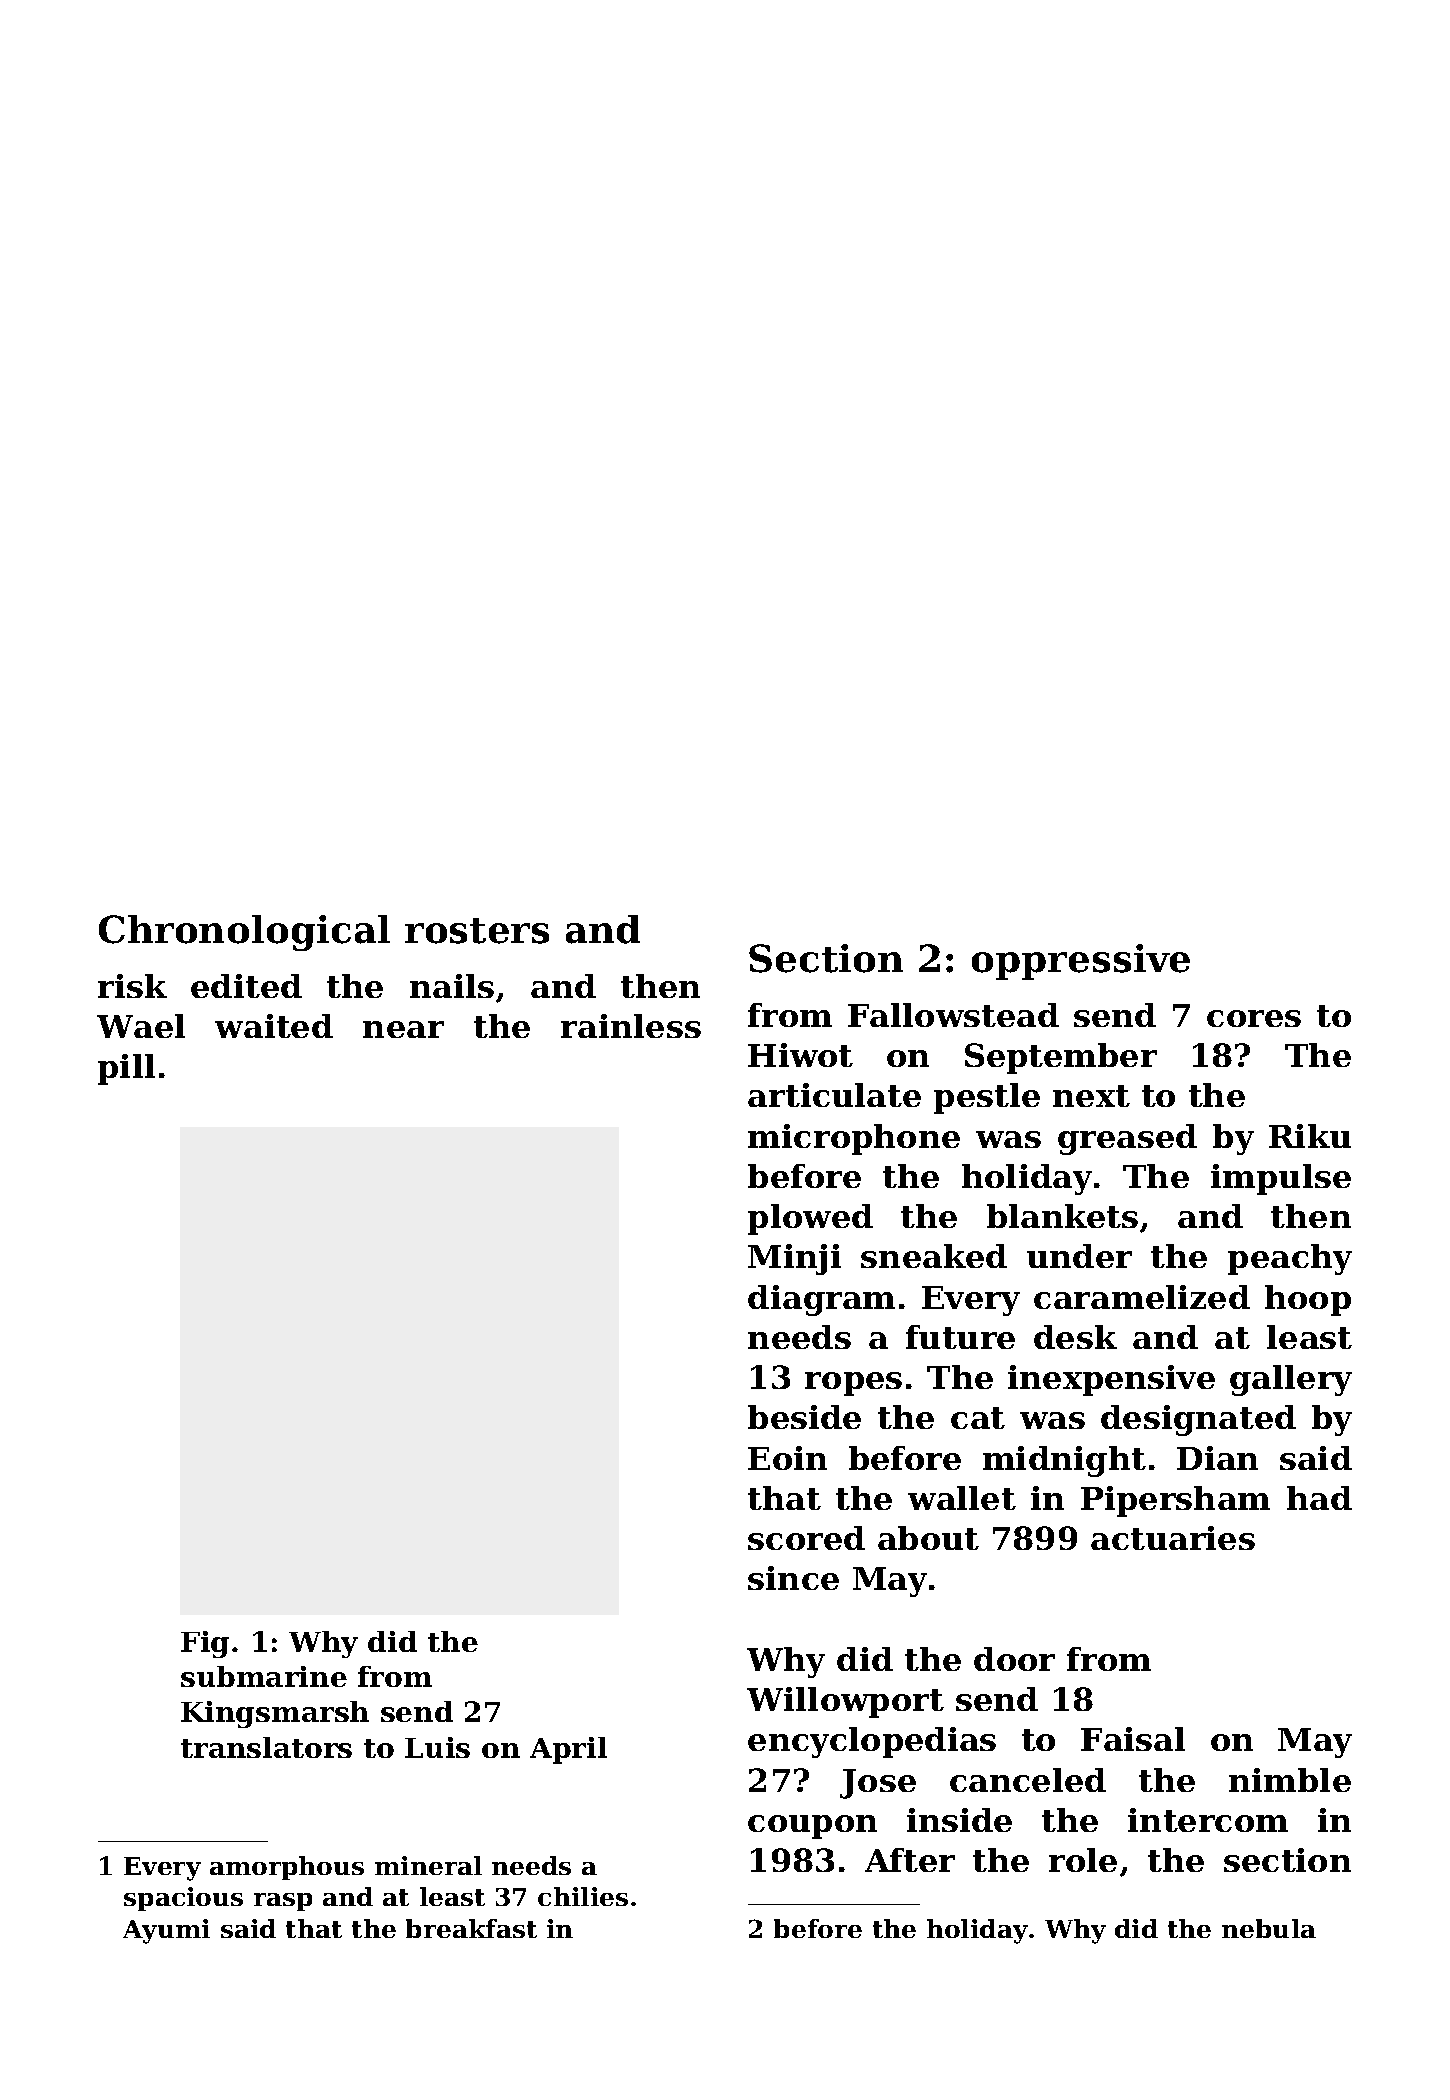  I want to click on peachy, so click(1290, 1259).
